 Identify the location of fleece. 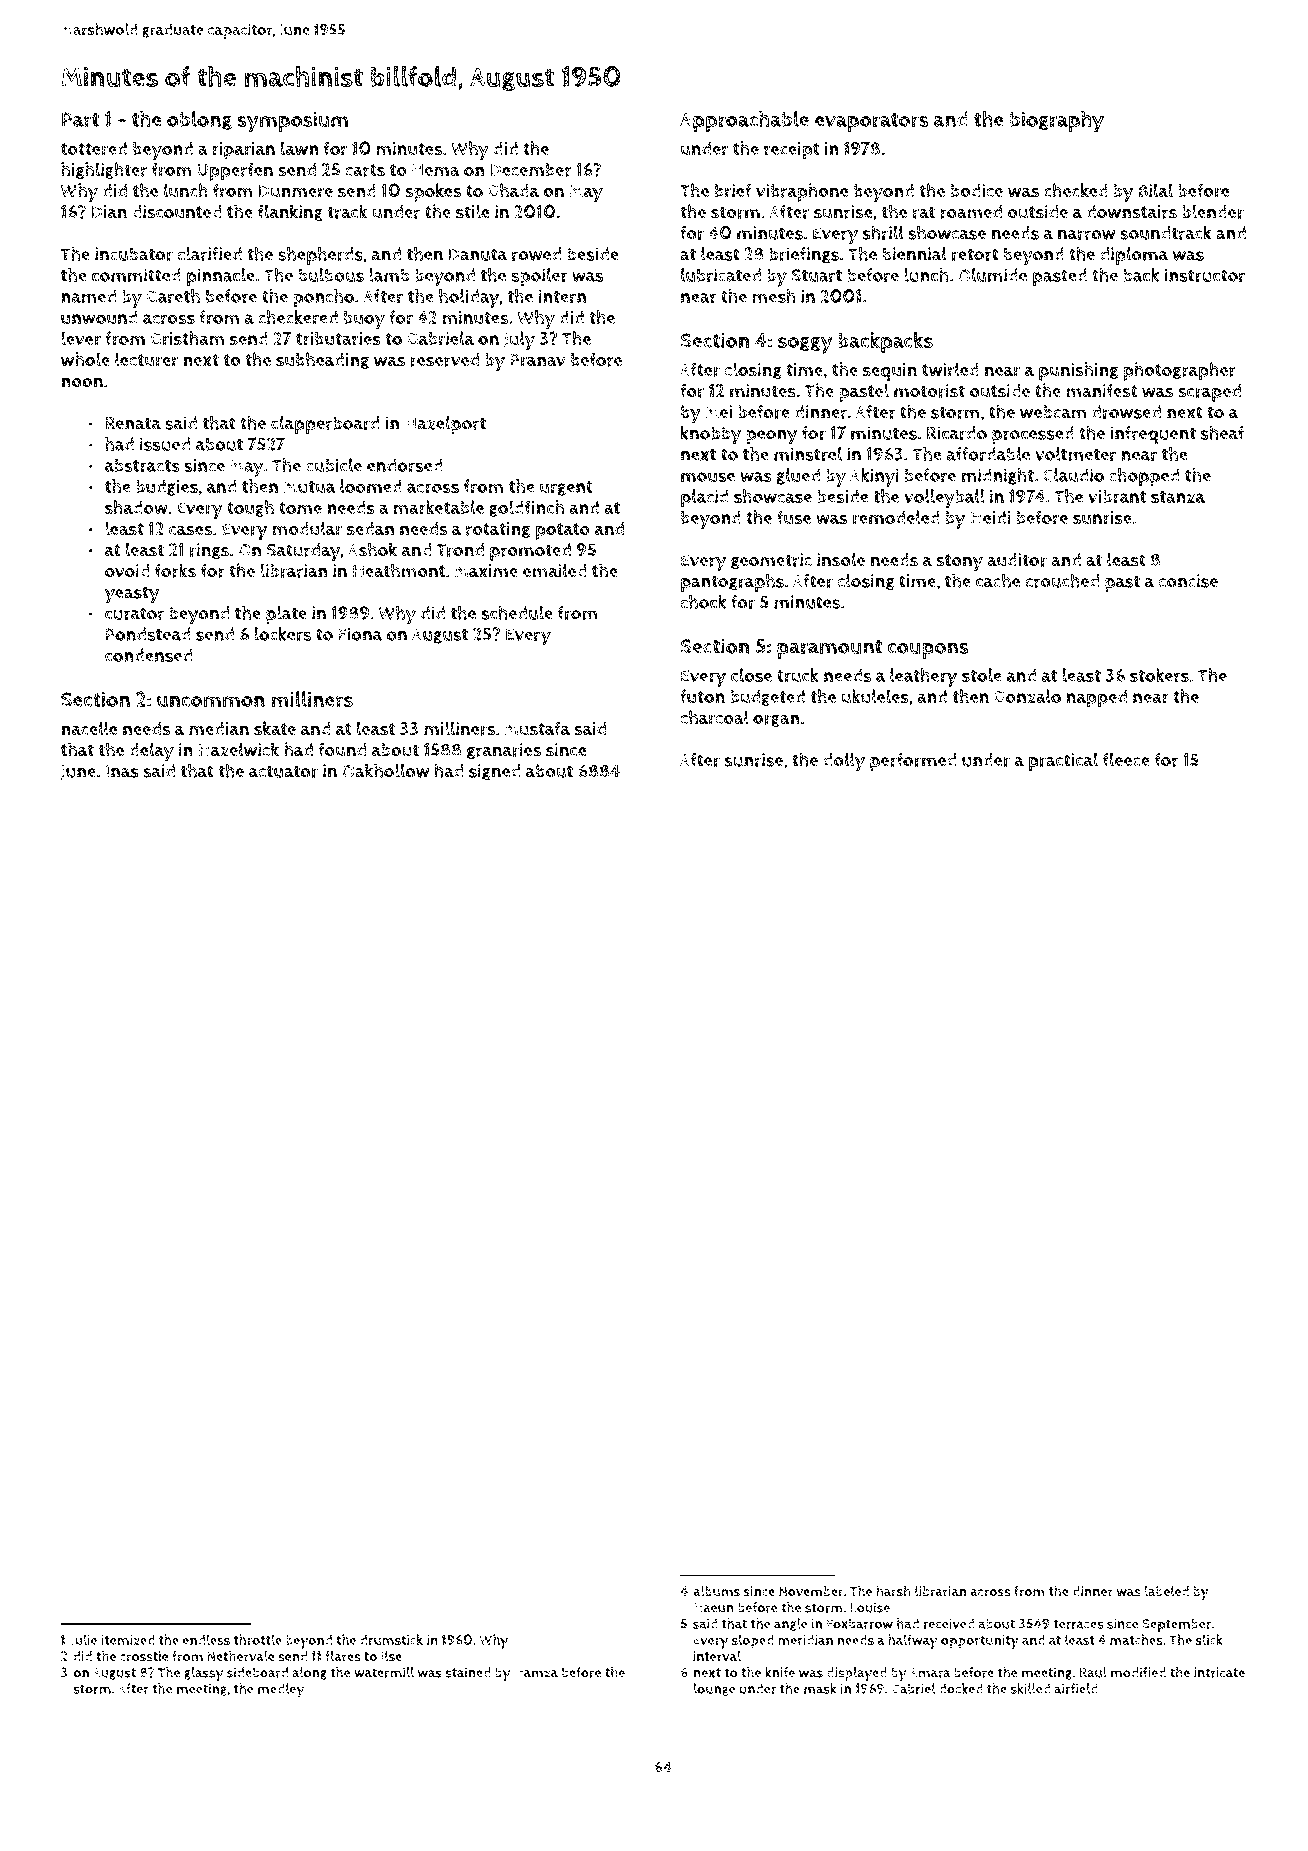
(1126, 759).
